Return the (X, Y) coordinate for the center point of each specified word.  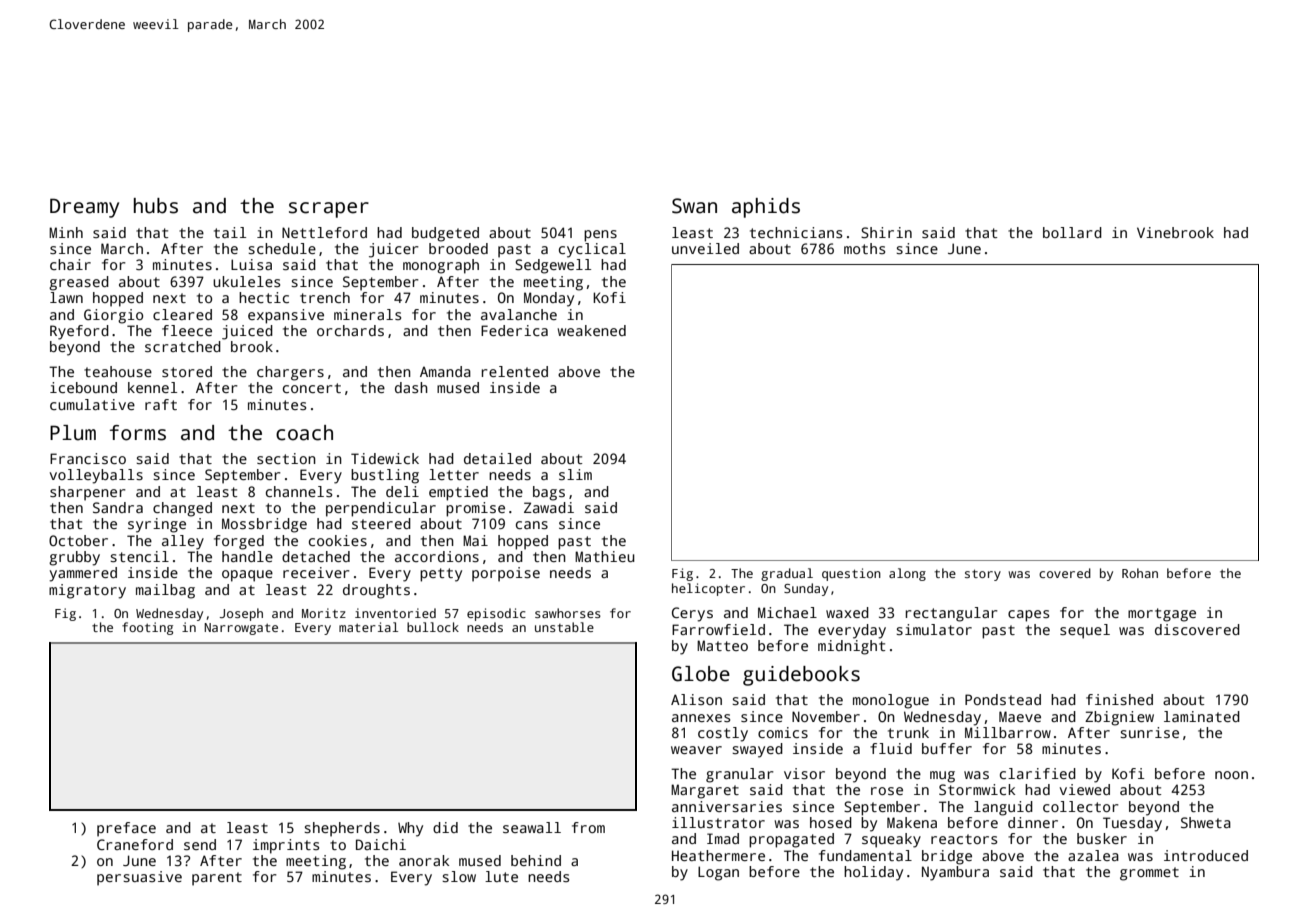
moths (864, 248)
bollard (1072, 232)
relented (515, 371)
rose (887, 791)
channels (299, 491)
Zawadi (549, 507)
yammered (83, 574)
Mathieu (605, 556)
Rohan (1140, 573)
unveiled (705, 248)
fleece (187, 330)
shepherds (342, 829)
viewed (1085, 789)
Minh (66, 232)
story (983, 575)
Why (410, 829)
